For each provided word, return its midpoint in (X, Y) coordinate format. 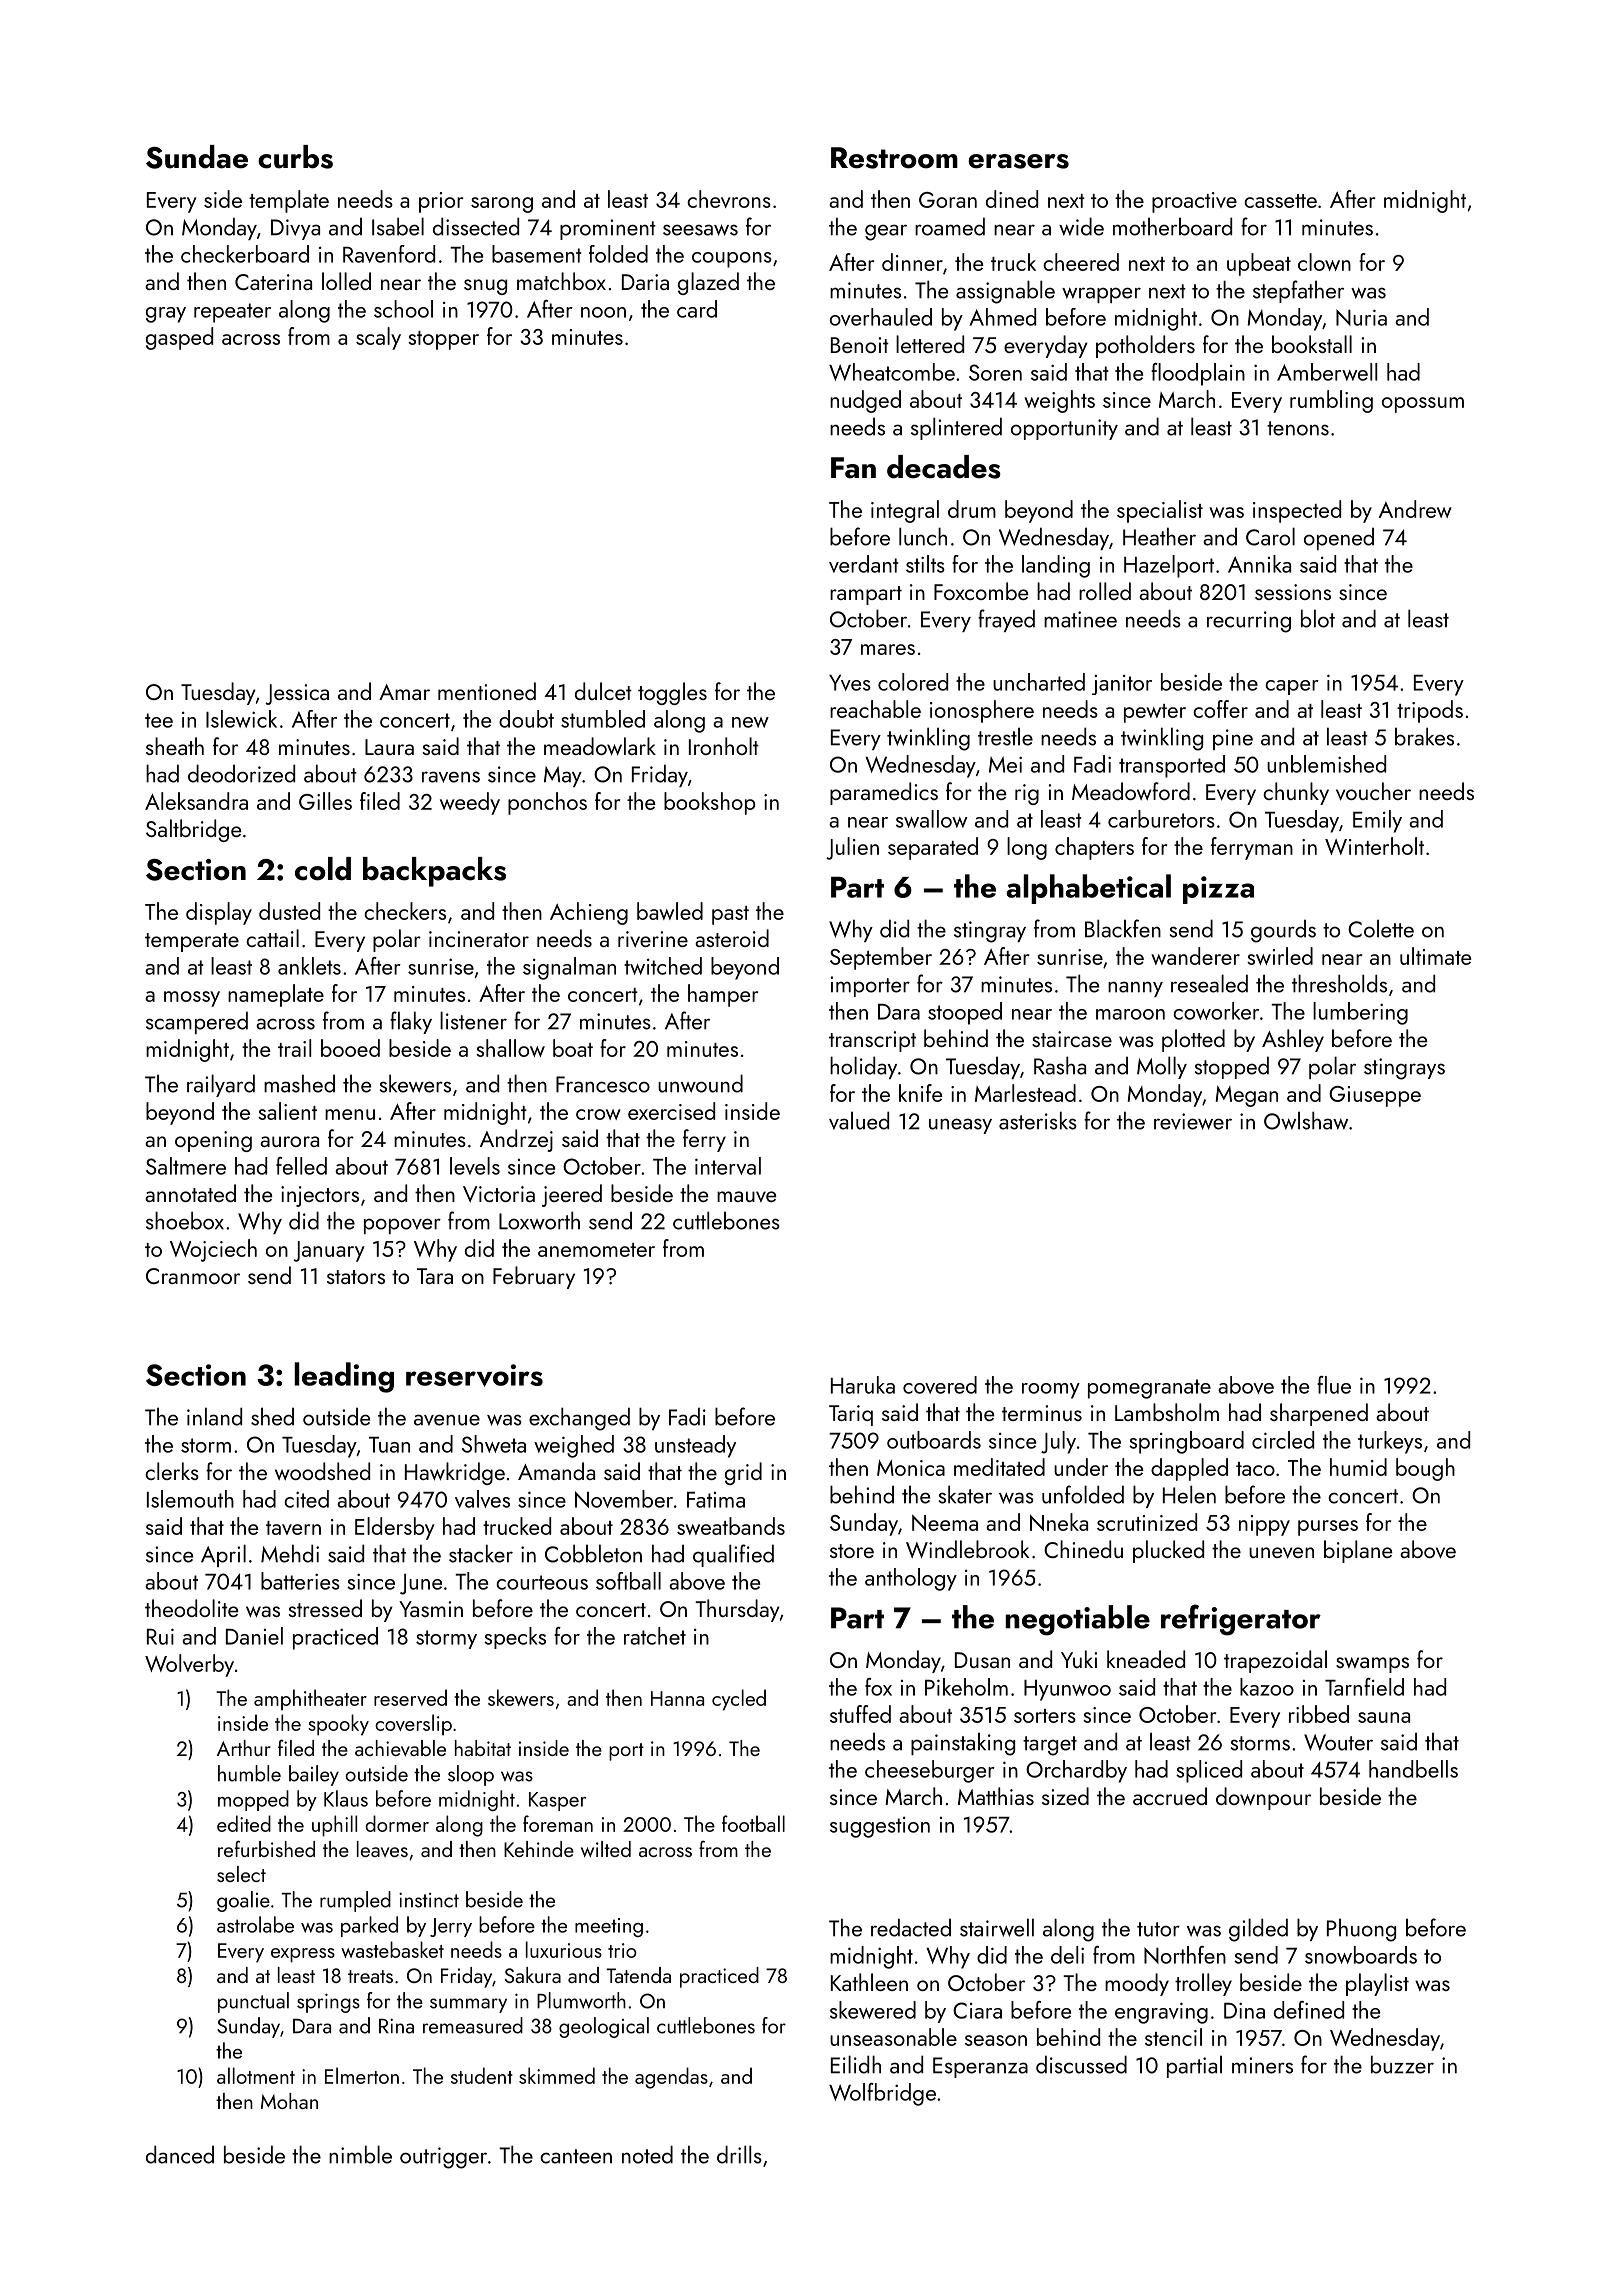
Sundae (197, 157)
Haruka (863, 1385)
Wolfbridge (882, 2094)
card (697, 309)
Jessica (297, 694)
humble (249, 1773)
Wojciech (213, 1250)
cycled (739, 1700)
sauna (1384, 1717)
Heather (1159, 536)
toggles (672, 693)
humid (1358, 1467)
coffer (1220, 709)
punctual (253, 2002)
